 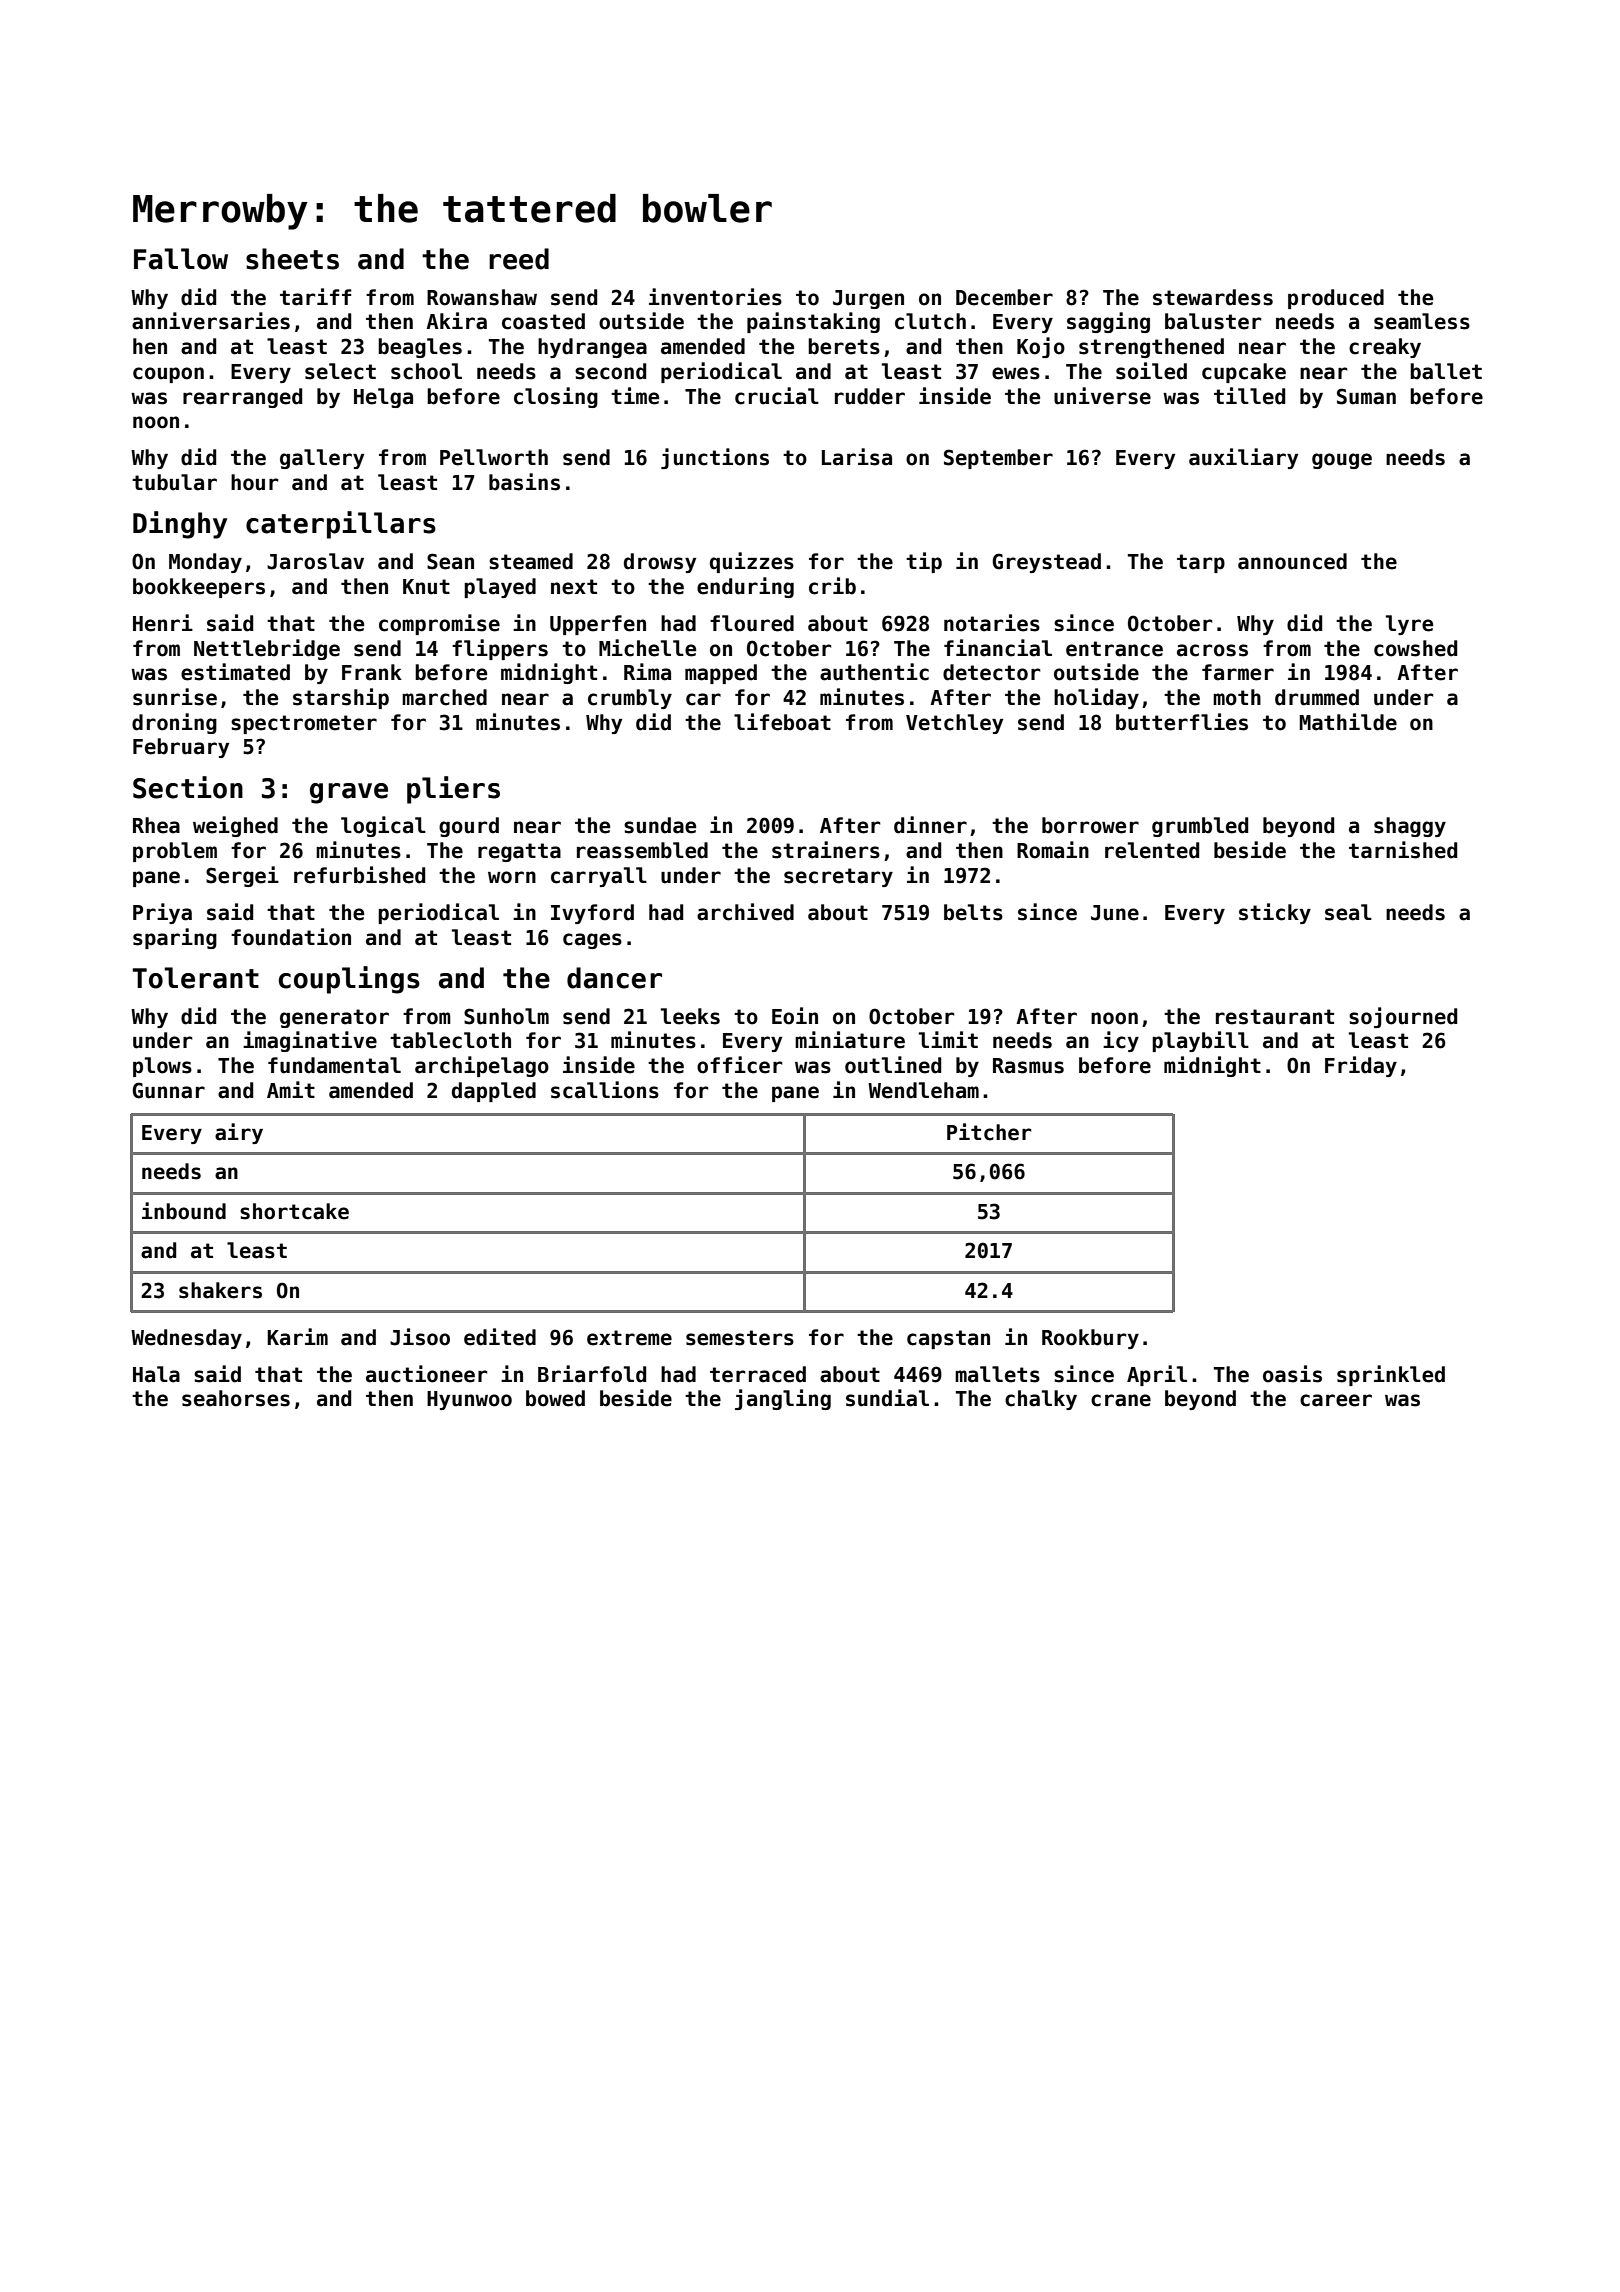 What do you see at coordinates (1409, 625) in the document?
I see `lyre` at bounding box center [1409, 625].
